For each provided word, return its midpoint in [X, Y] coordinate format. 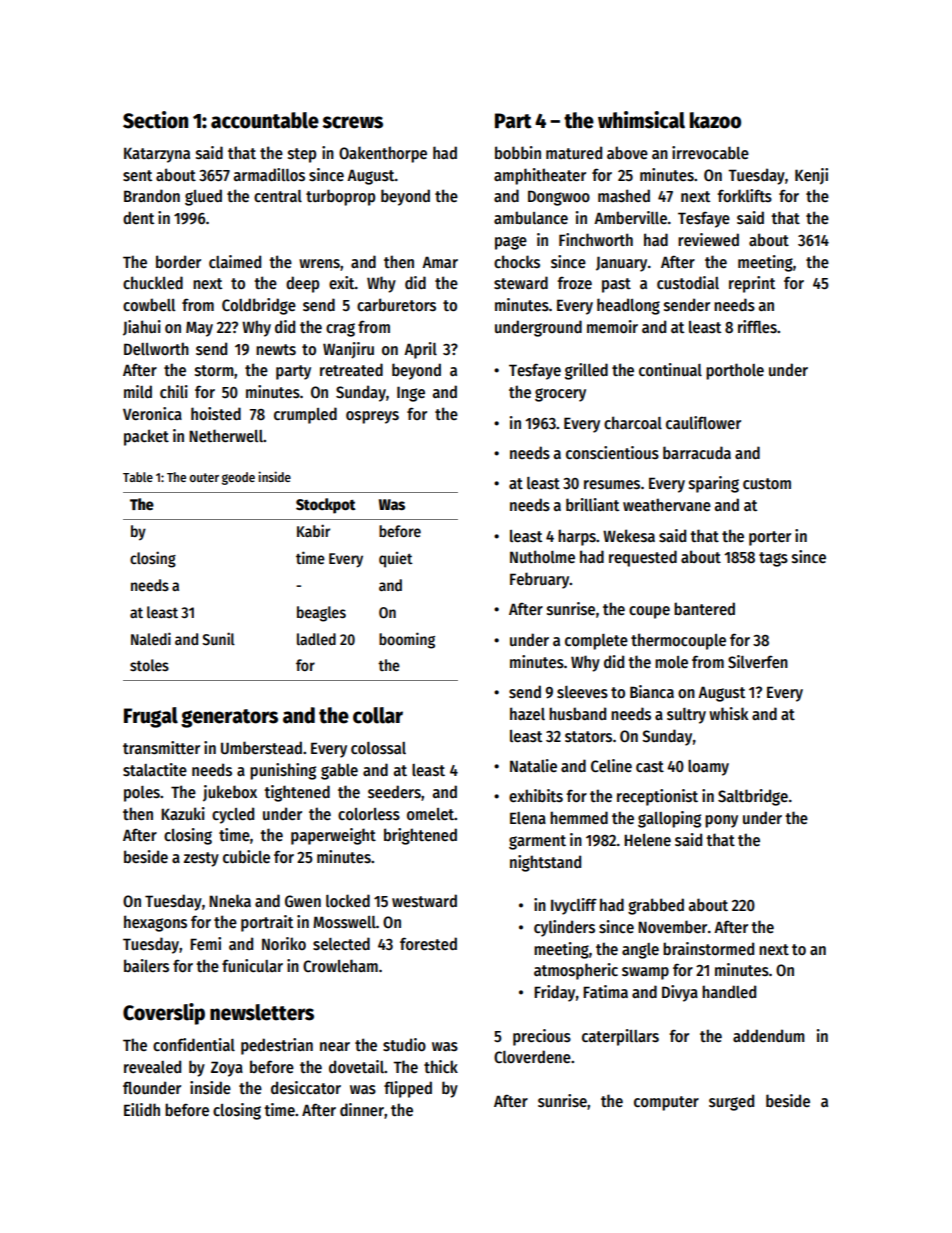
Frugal [151, 717]
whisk [728, 714]
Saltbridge [753, 797]
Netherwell [226, 435]
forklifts [744, 195]
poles [142, 794]
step [302, 155]
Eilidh [142, 1109]
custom [767, 484]
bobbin [518, 152]
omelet [431, 814]
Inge [411, 394]
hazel [527, 713]
